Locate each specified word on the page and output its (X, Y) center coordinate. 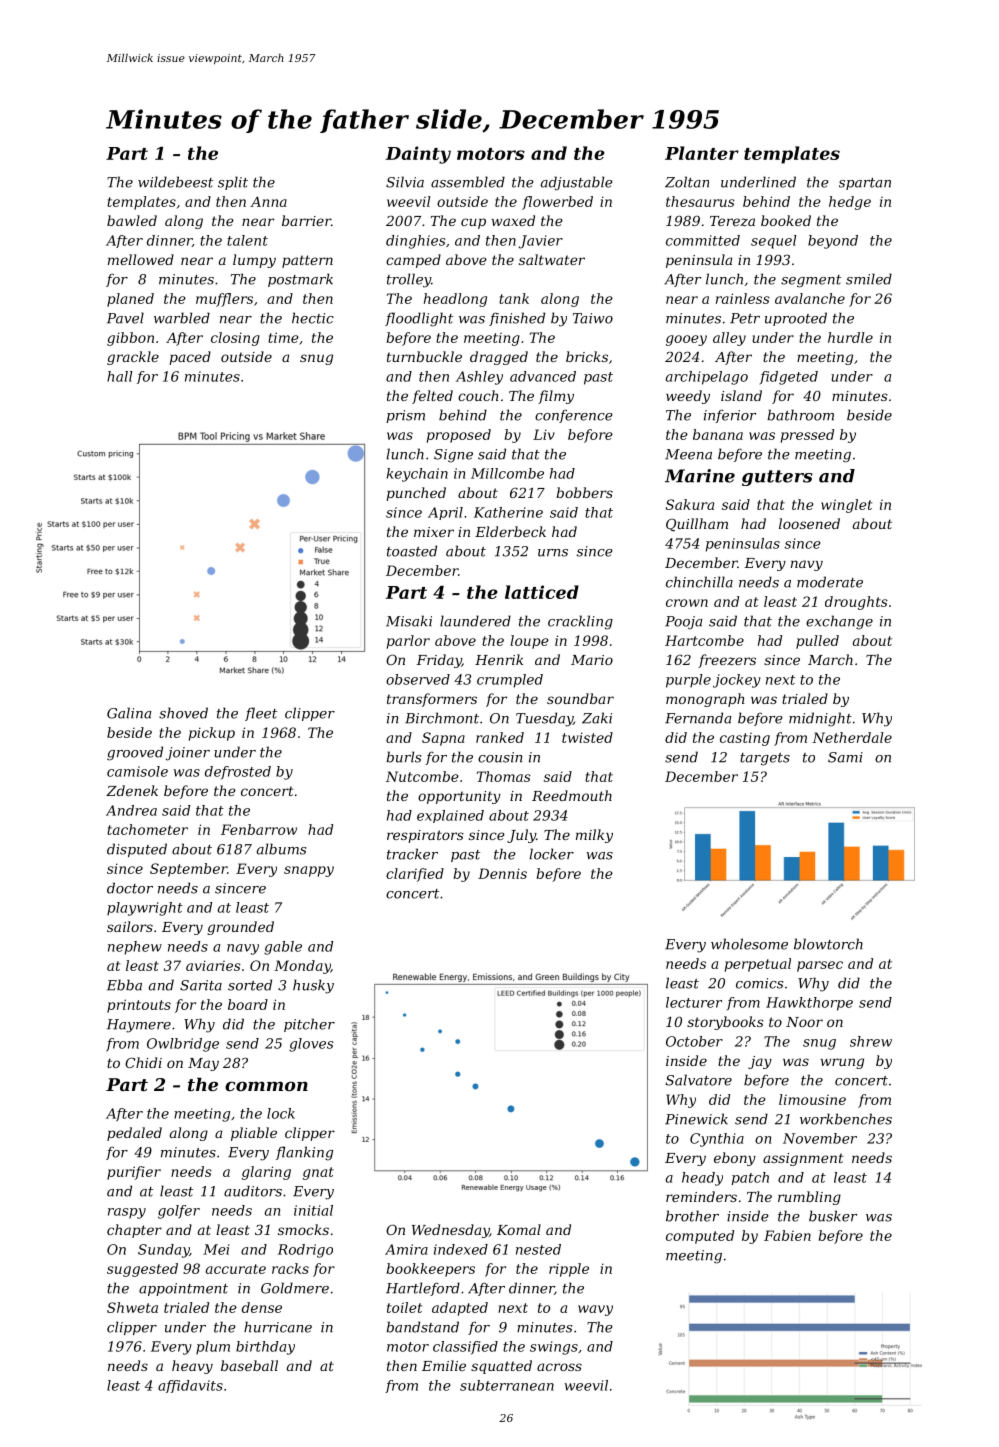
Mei (216, 1249)
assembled (468, 182)
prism (405, 416)
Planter (702, 153)
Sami (845, 757)
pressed (807, 436)
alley (729, 339)
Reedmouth (572, 795)
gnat (318, 1173)
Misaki (409, 621)
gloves (311, 1045)
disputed (137, 850)
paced (190, 358)
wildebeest (175, 182)
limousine (812, 1099)
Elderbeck (510, 531)
